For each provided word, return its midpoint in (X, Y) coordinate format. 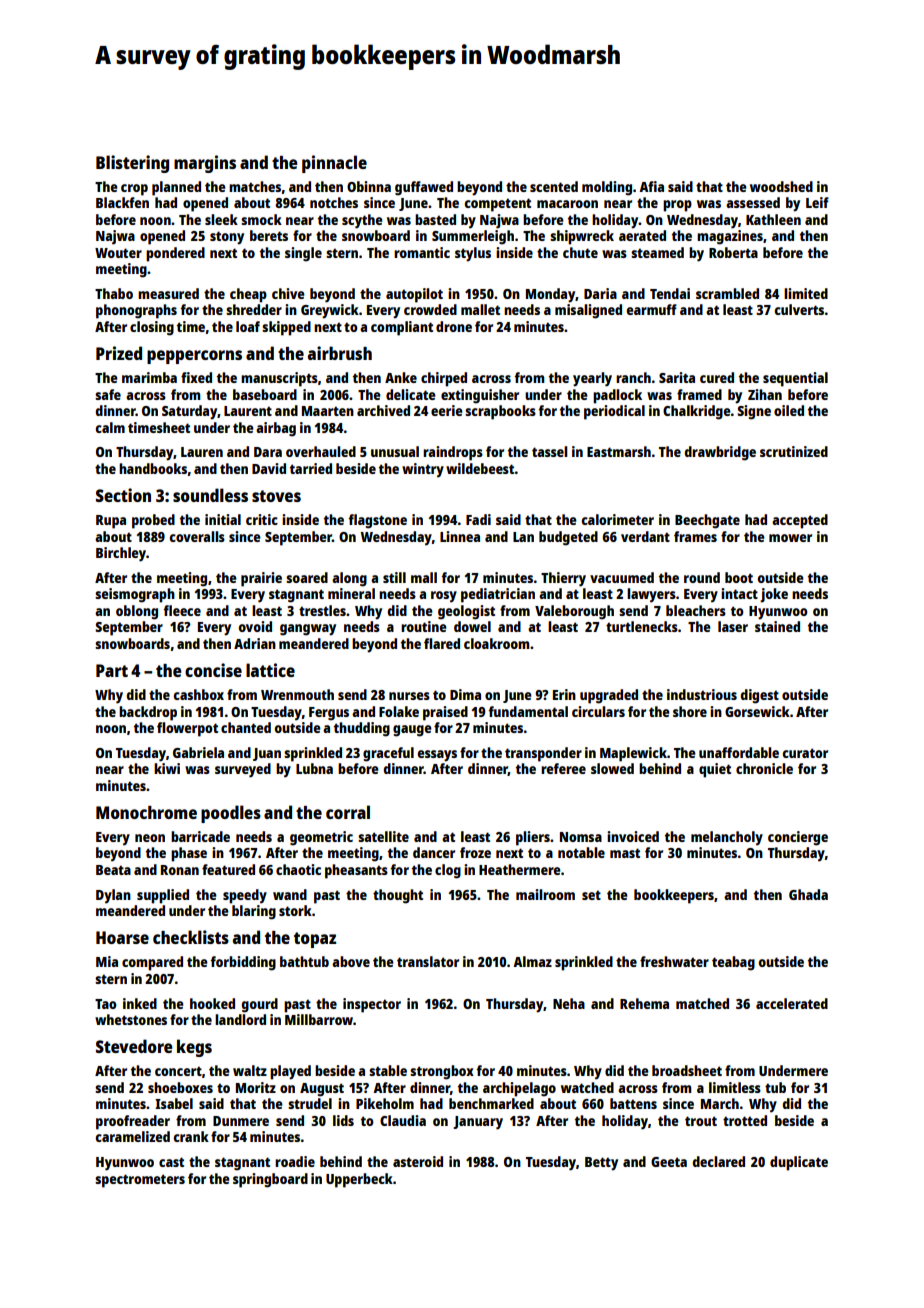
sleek (221, 219)
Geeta (669, 1162)
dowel (472, 626)
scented (554, 186)
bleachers (696, 610)
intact (739, 593)
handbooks (153, 468)
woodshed (781, 186)
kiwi (167, 768)
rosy (444, 597)
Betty (601, 1164)
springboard (270, 1180)
